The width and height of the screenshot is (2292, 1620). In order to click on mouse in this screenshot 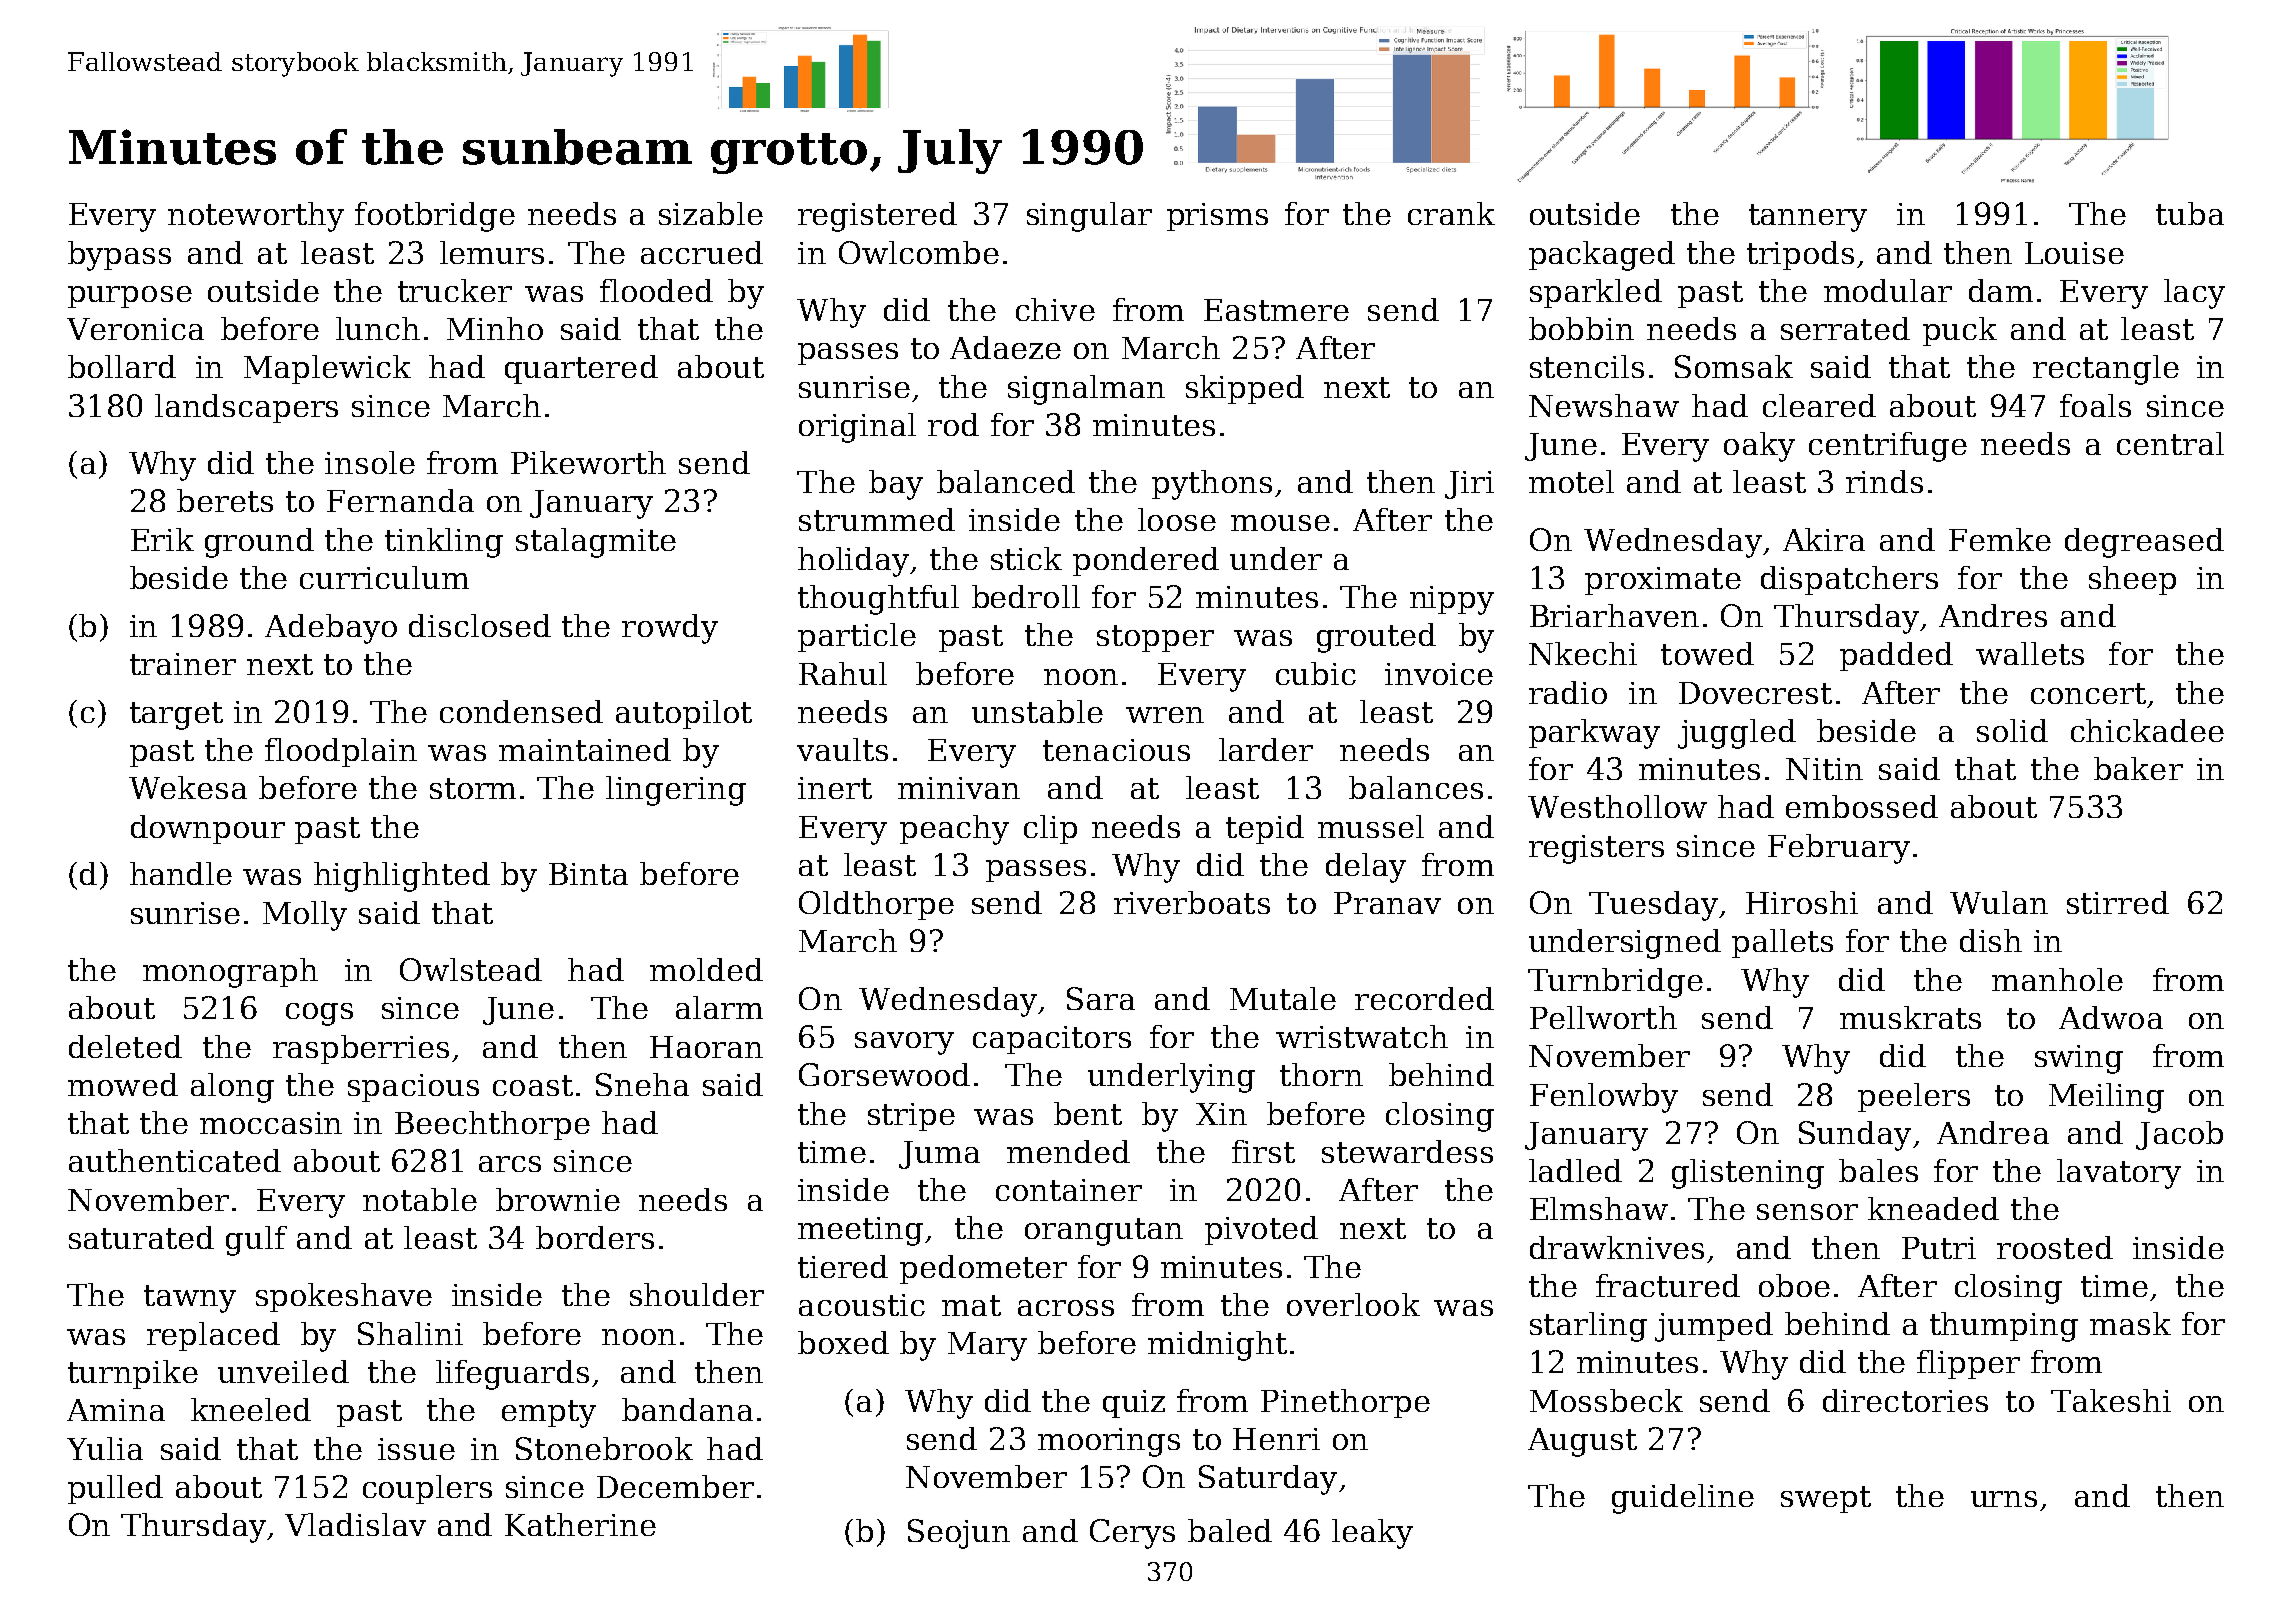, I will do `click(1280, 523)`.
